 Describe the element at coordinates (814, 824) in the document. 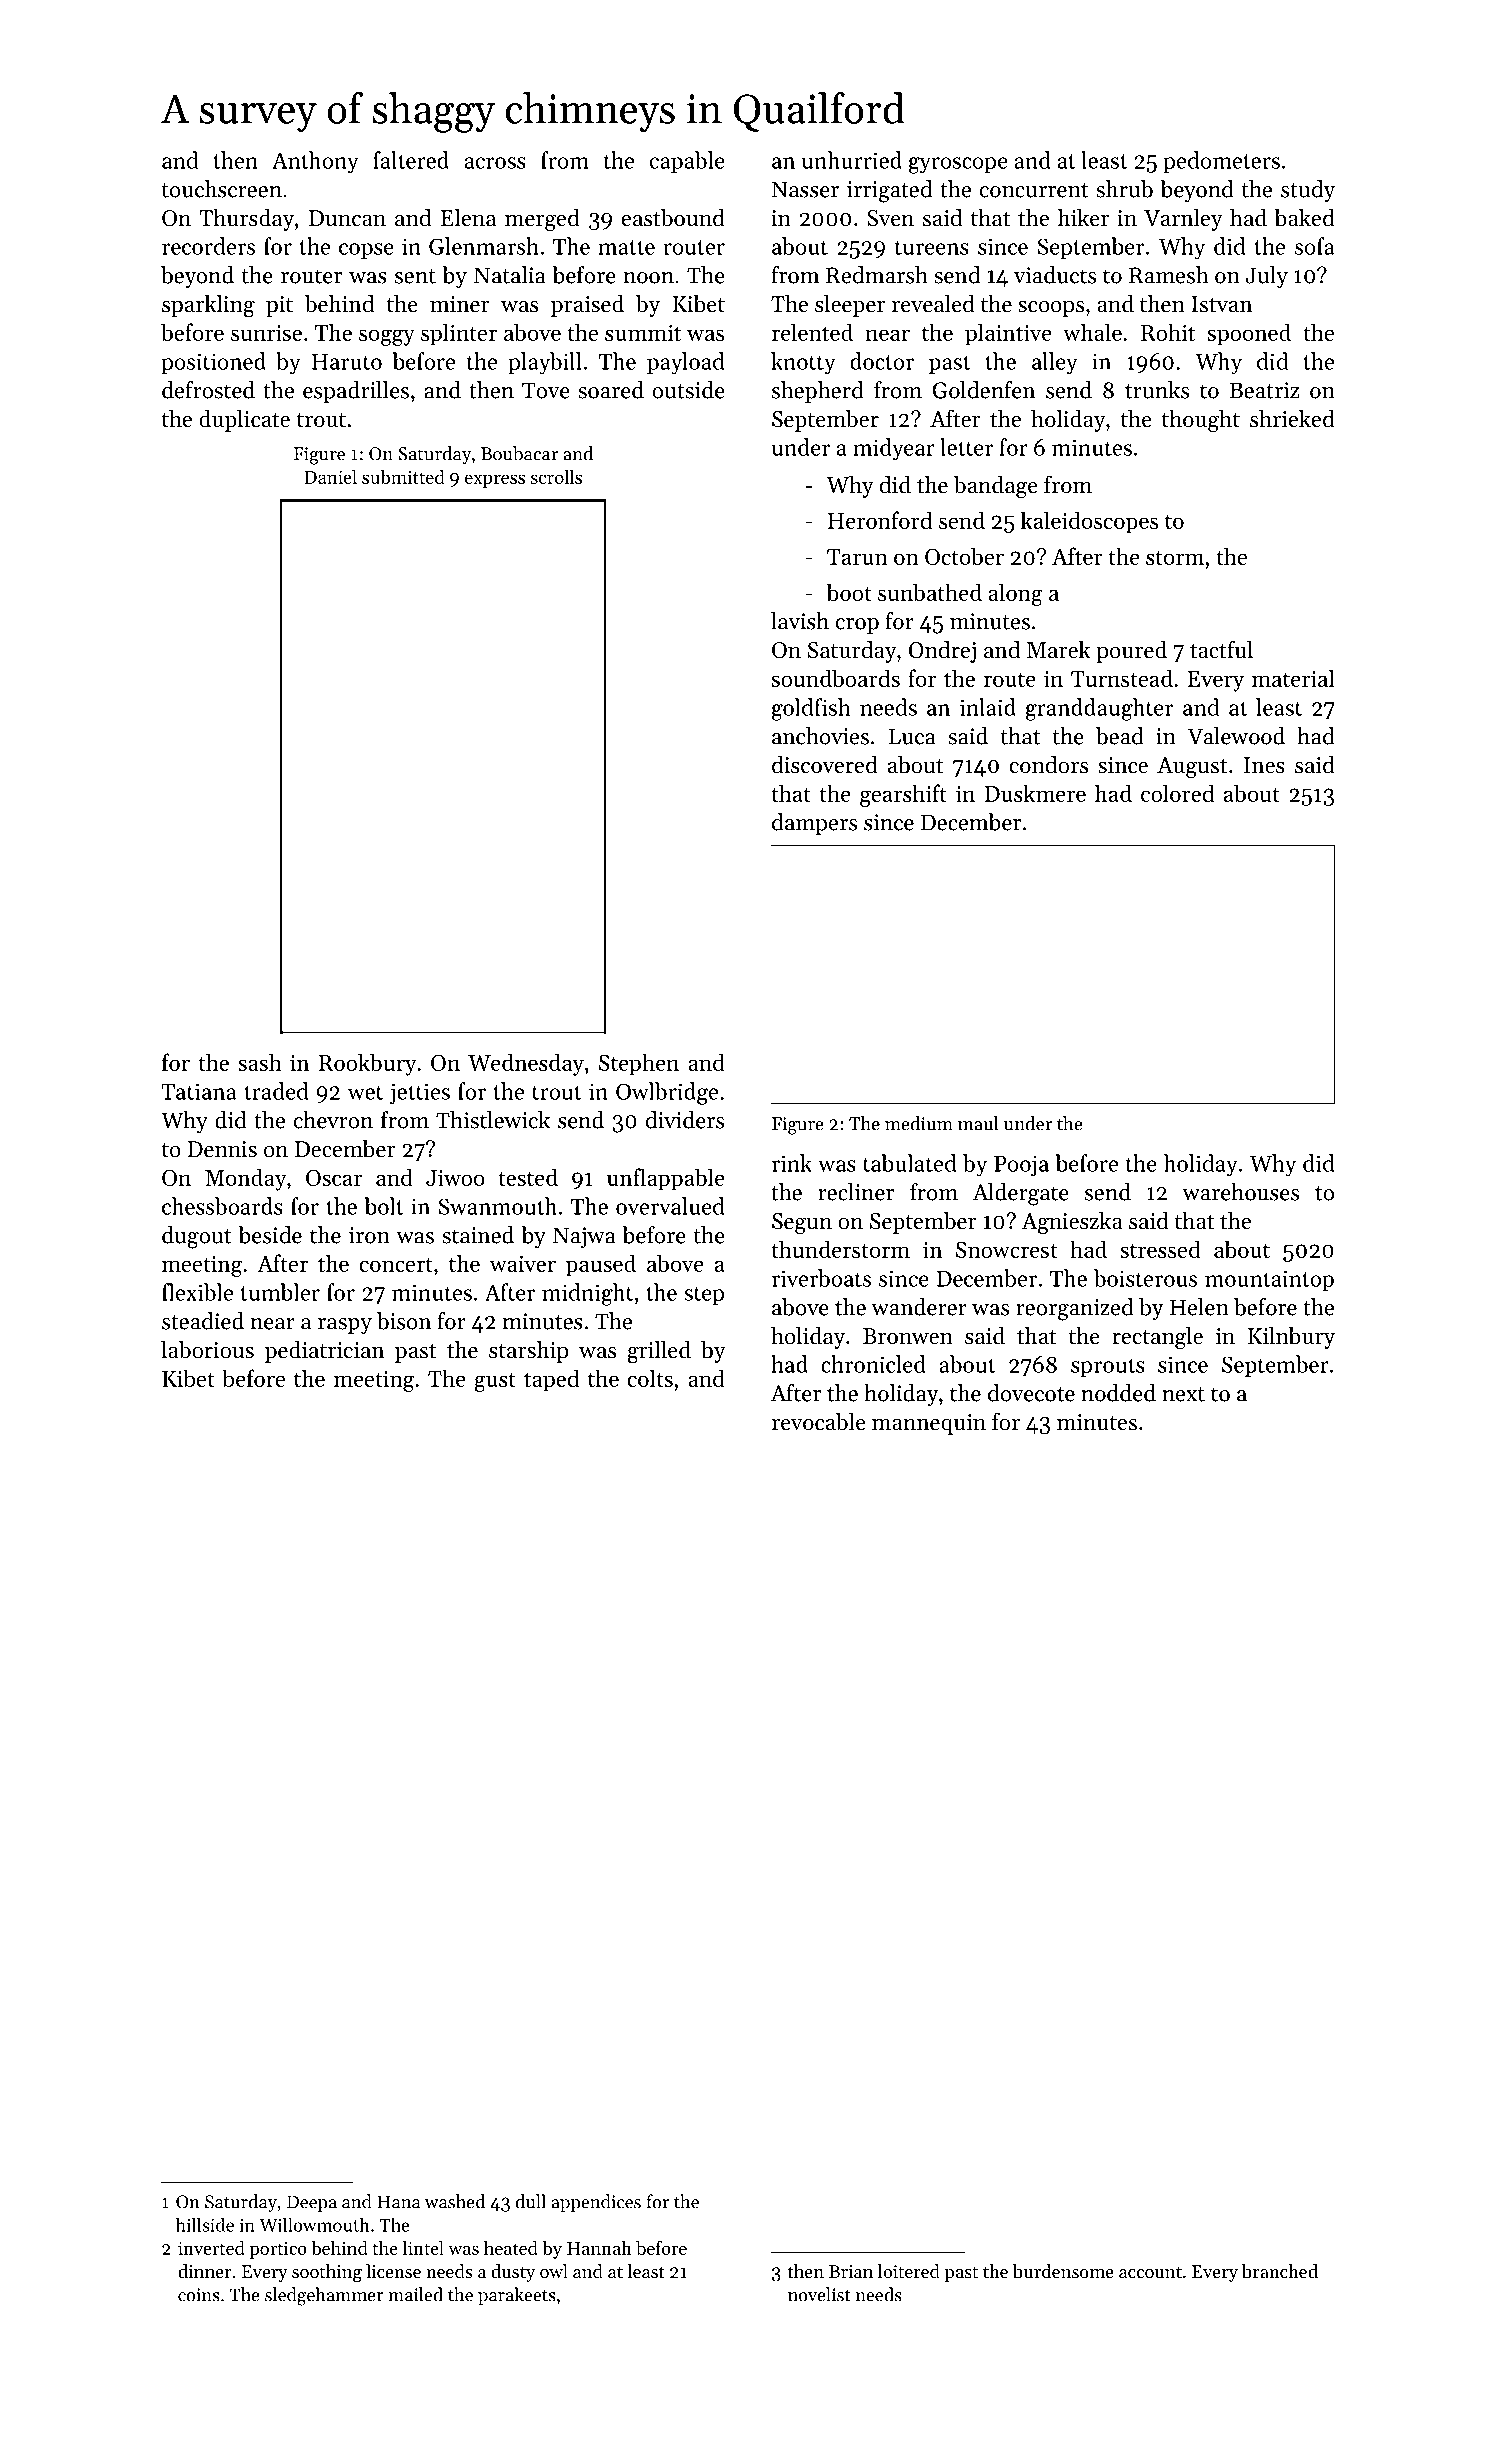

I see `dampers` at that location.
